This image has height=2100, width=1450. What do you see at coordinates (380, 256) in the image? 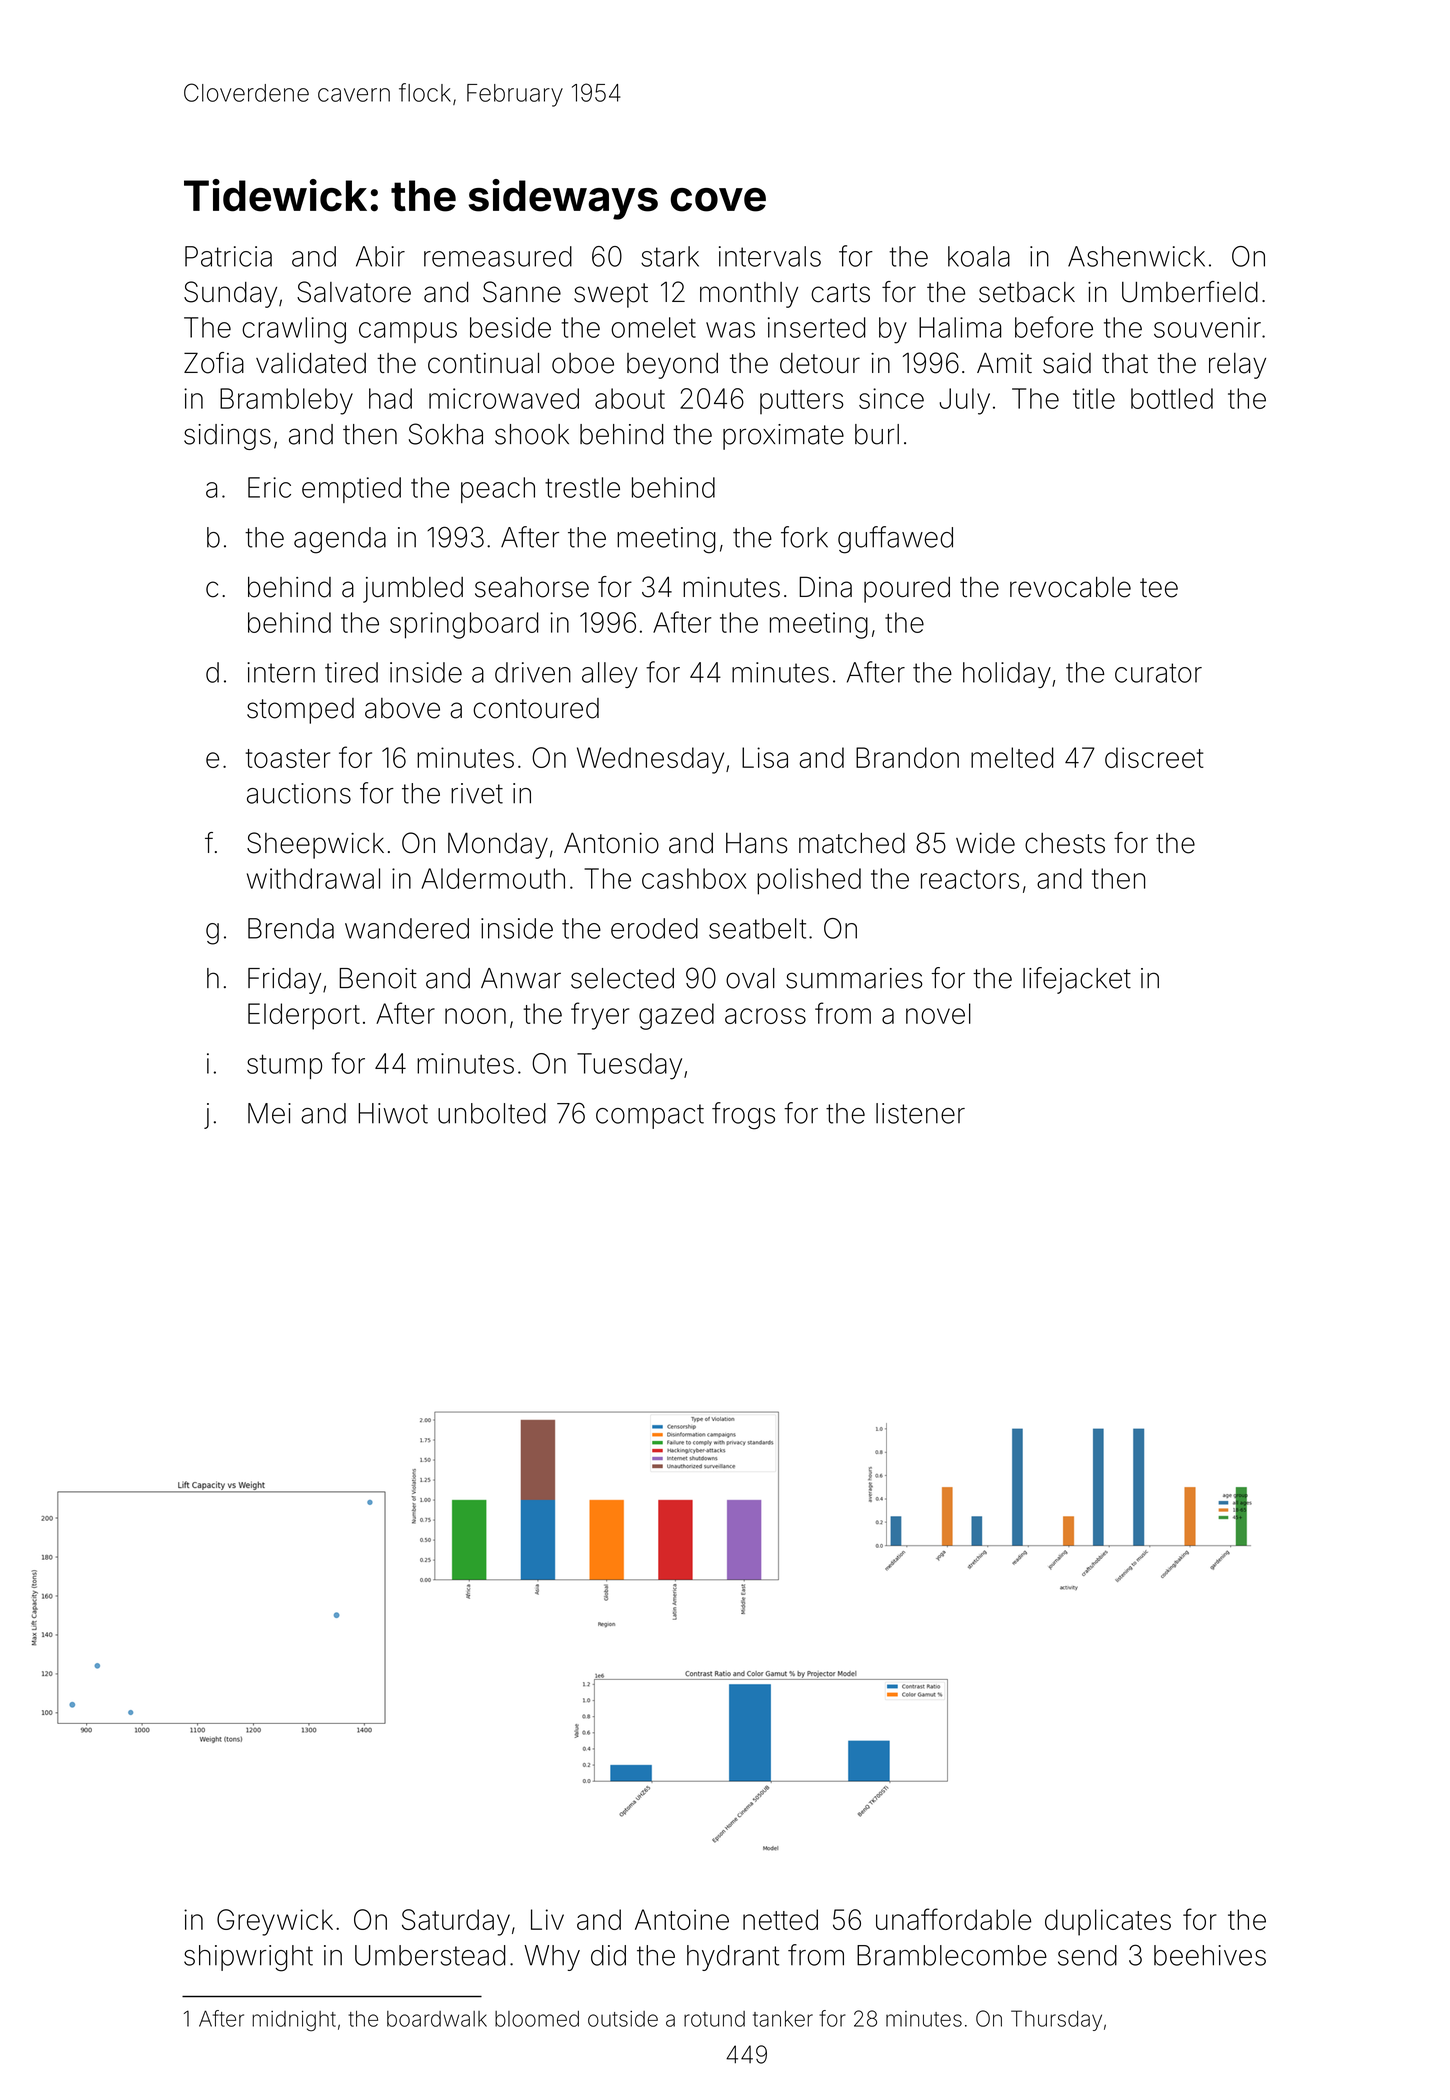
I see `Abir` at bounding box center [380, 256].
